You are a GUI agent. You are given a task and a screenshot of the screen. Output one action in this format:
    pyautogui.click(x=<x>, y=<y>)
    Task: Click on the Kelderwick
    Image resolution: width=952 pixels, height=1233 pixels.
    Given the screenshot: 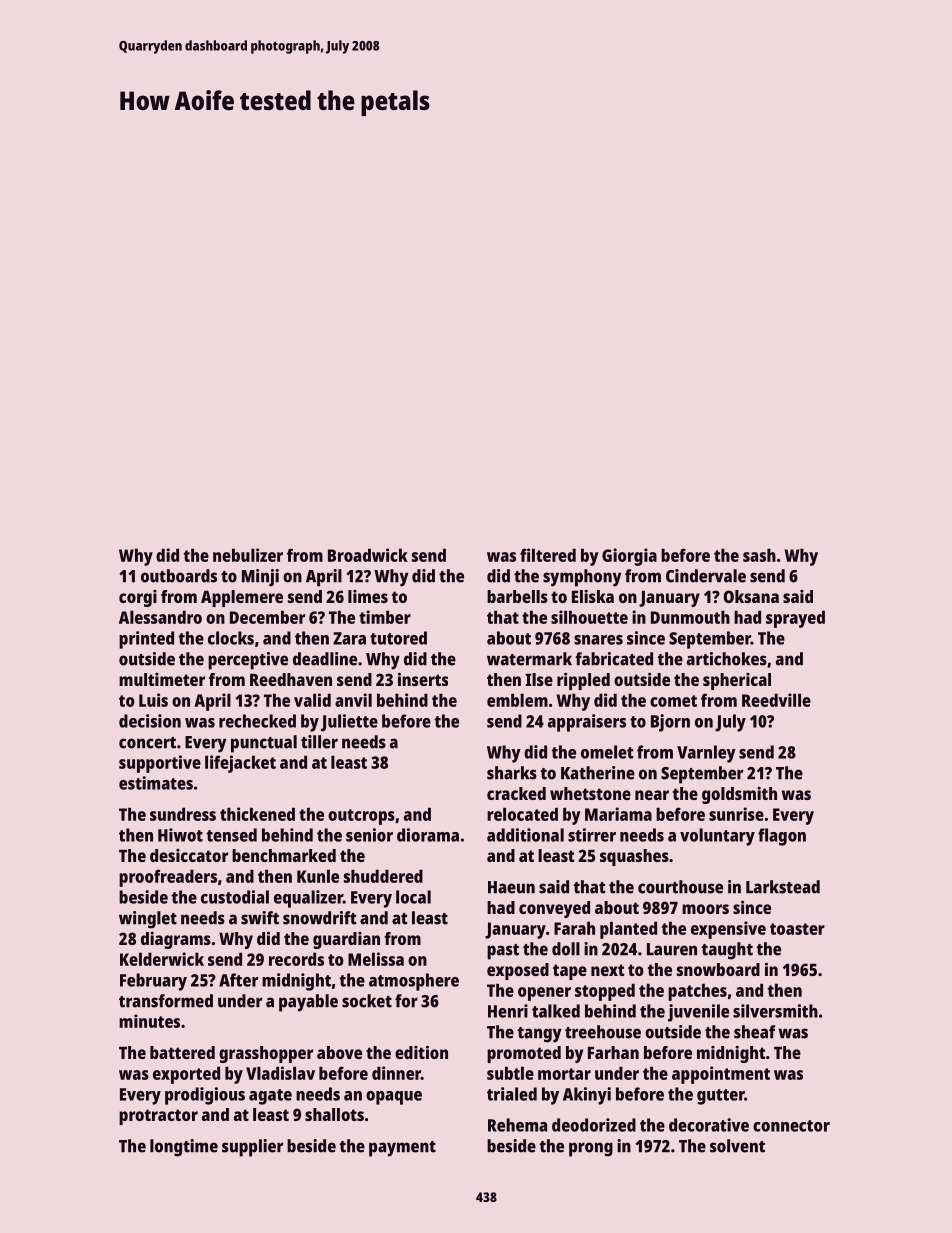 What is the action you would take?
    pyautogui.click(x=162, y=959)
